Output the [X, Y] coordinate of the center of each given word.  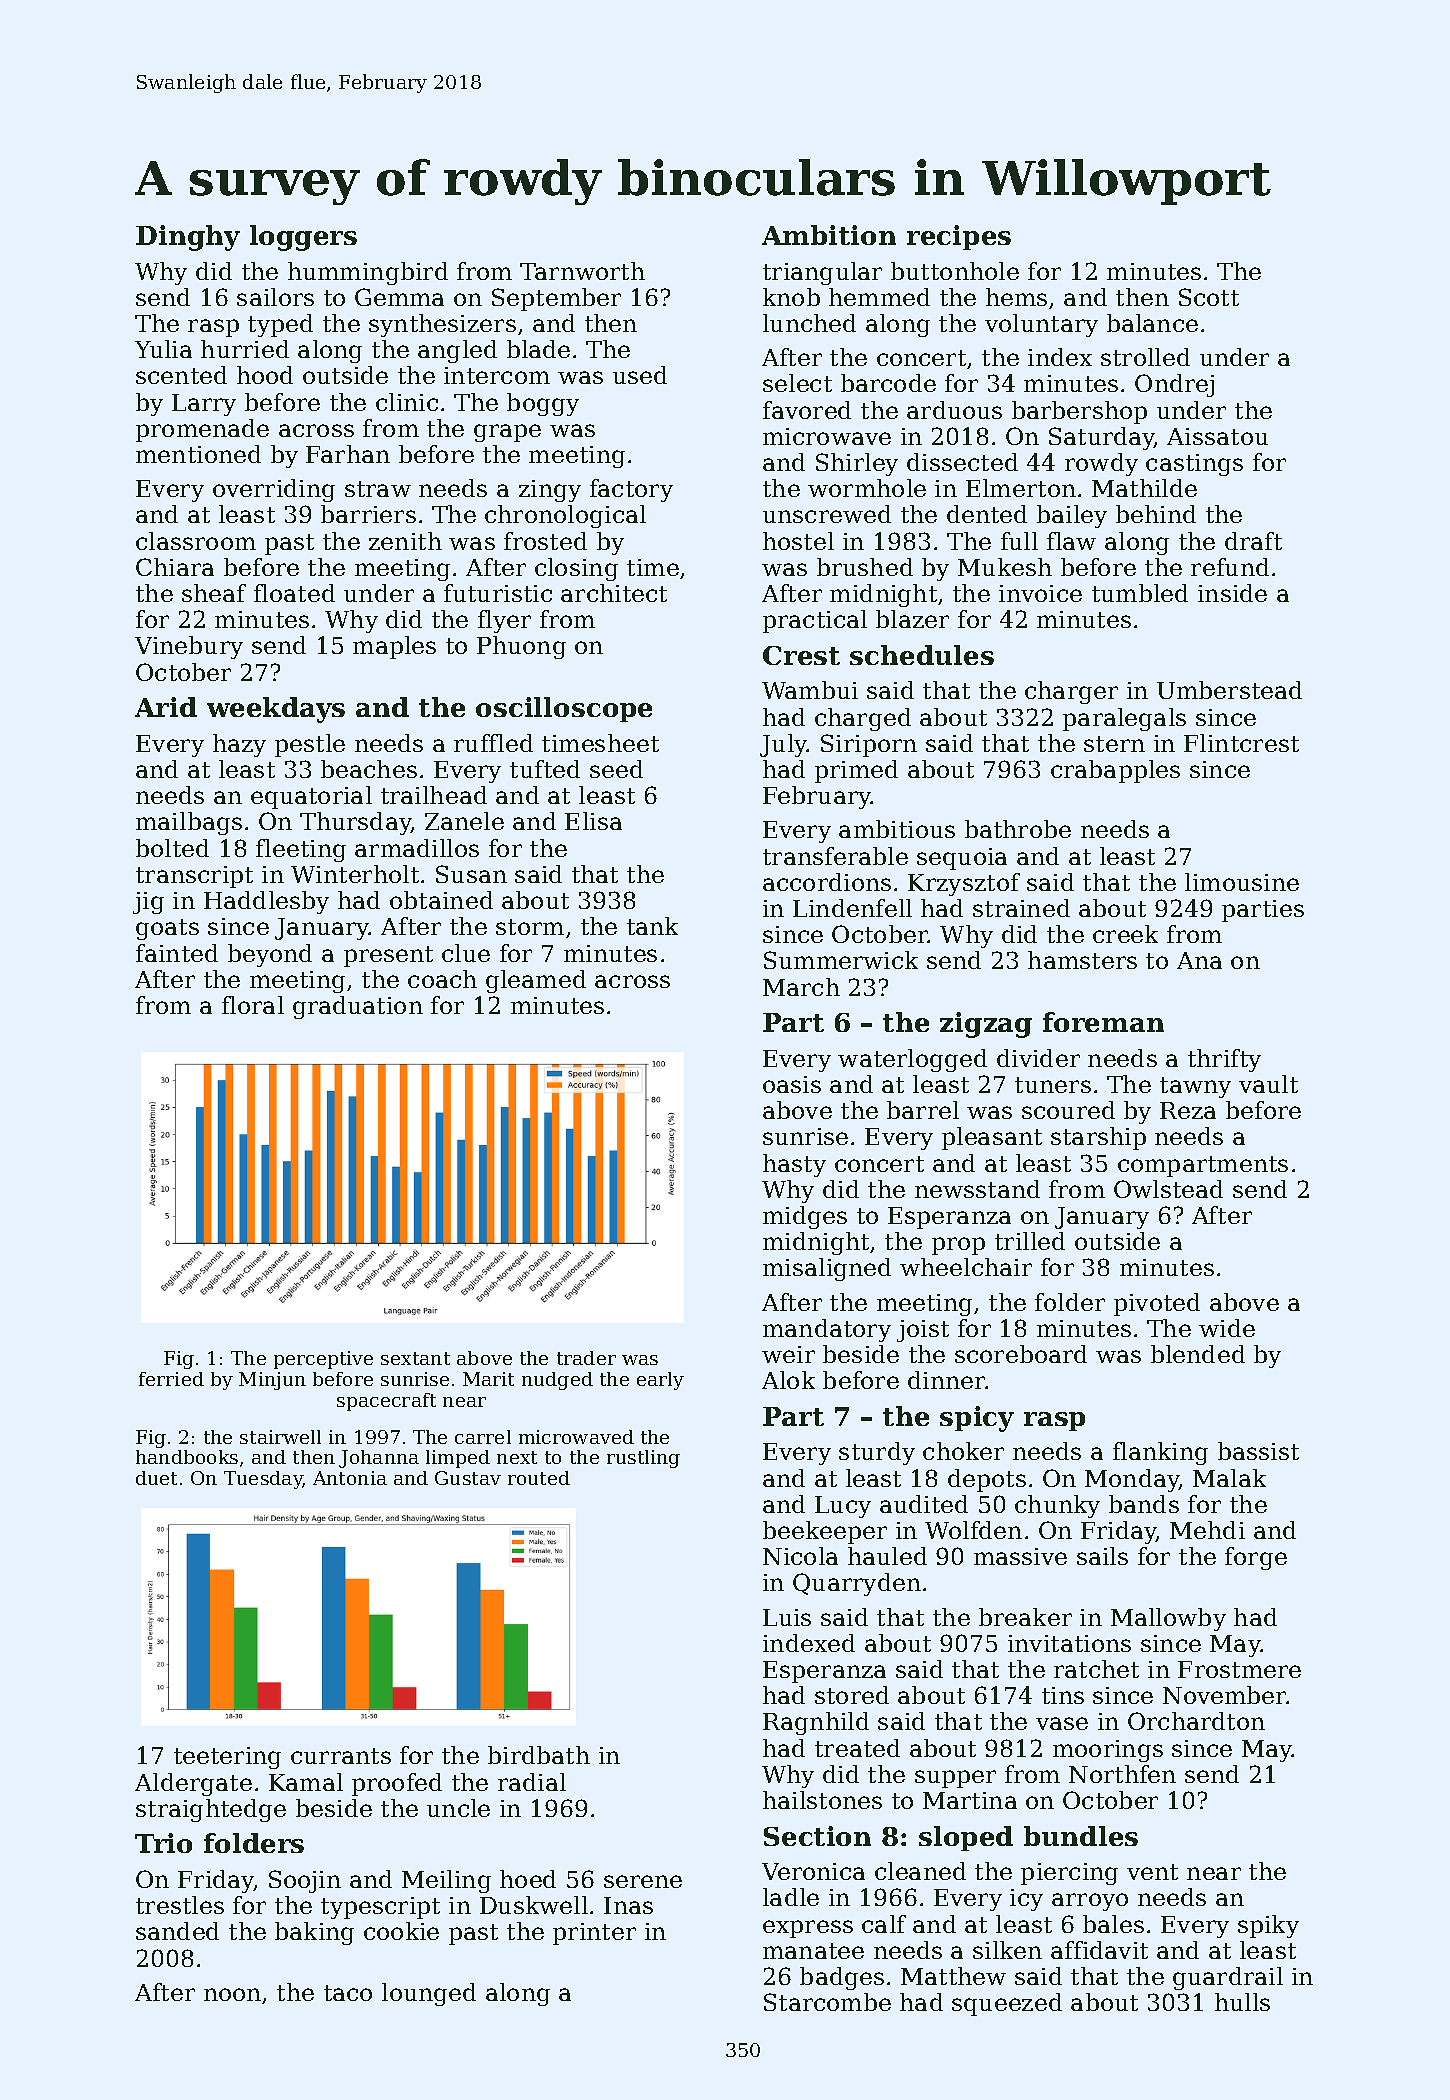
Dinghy [188, 238]
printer [594, 1934]
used [640, 375]
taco [348, 1993]
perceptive [323, 1360]
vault [1268, 1084]
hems [1016, 297]
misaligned [827, 1269]
